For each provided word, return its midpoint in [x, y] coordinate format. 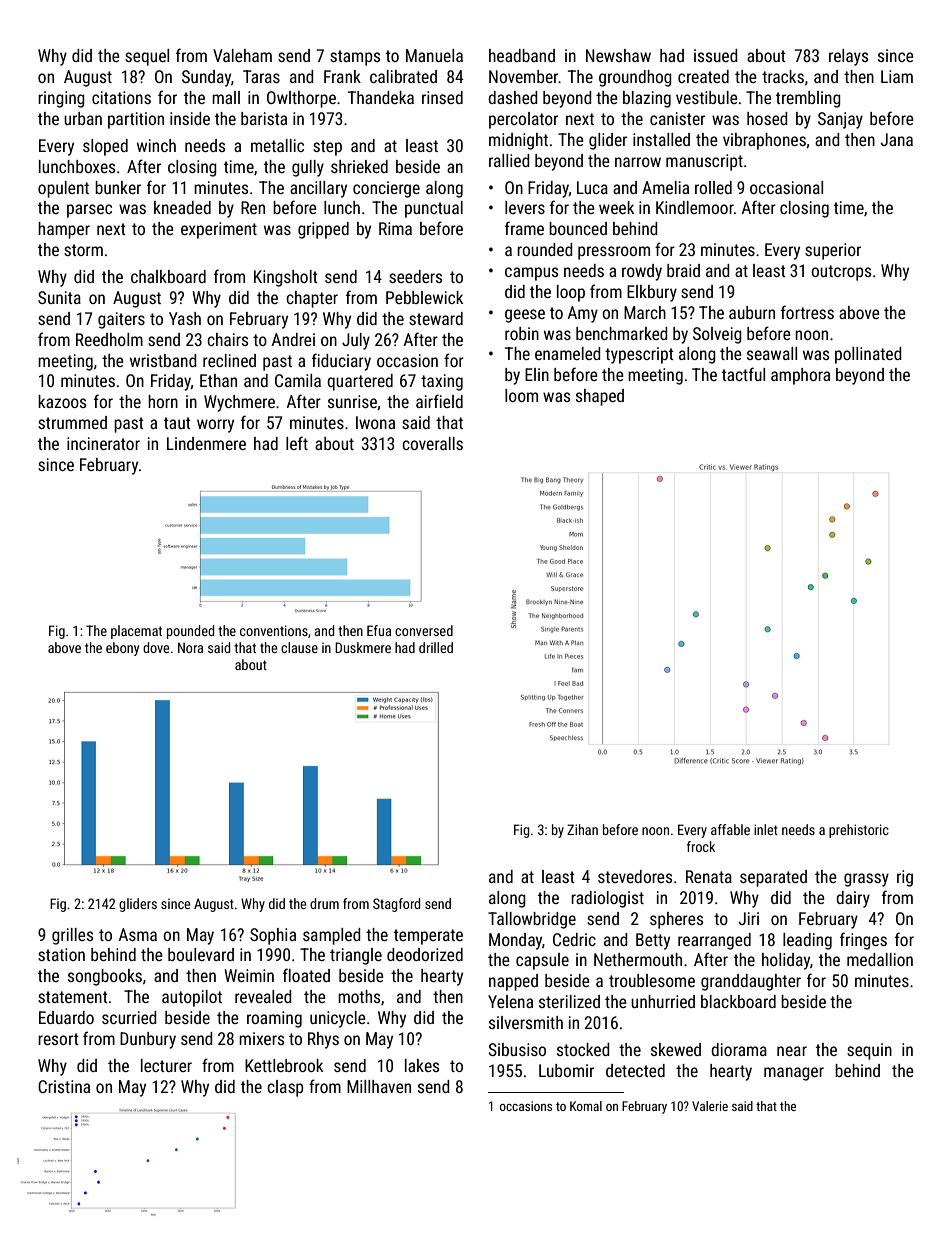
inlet [766, 829]
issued [716, 55]
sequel [147, 57]
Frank [342, 76]
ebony [122, 649]
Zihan [582, 829]
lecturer [166, 1065]
